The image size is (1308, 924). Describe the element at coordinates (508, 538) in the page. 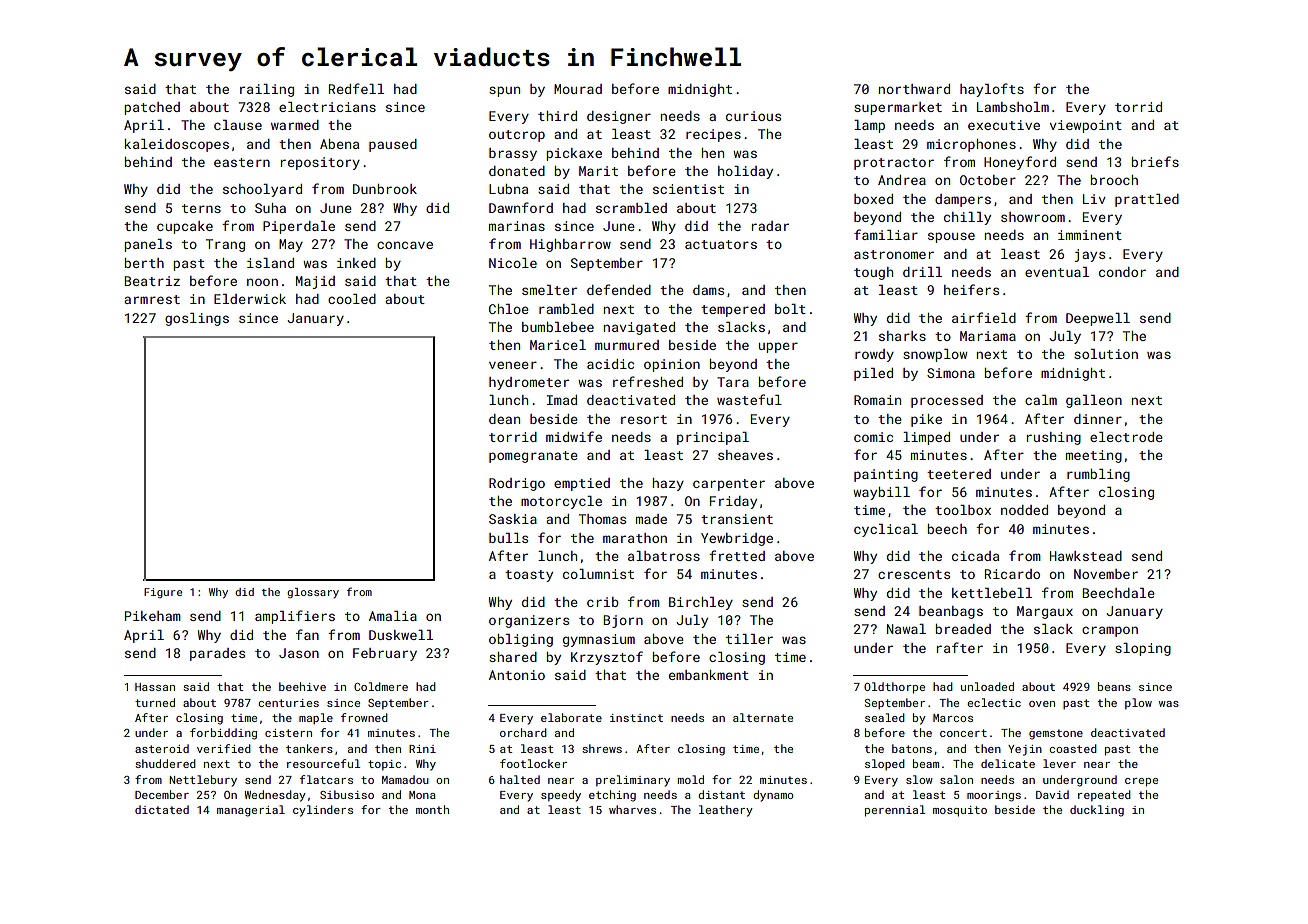

I see `bulls` at that location.
